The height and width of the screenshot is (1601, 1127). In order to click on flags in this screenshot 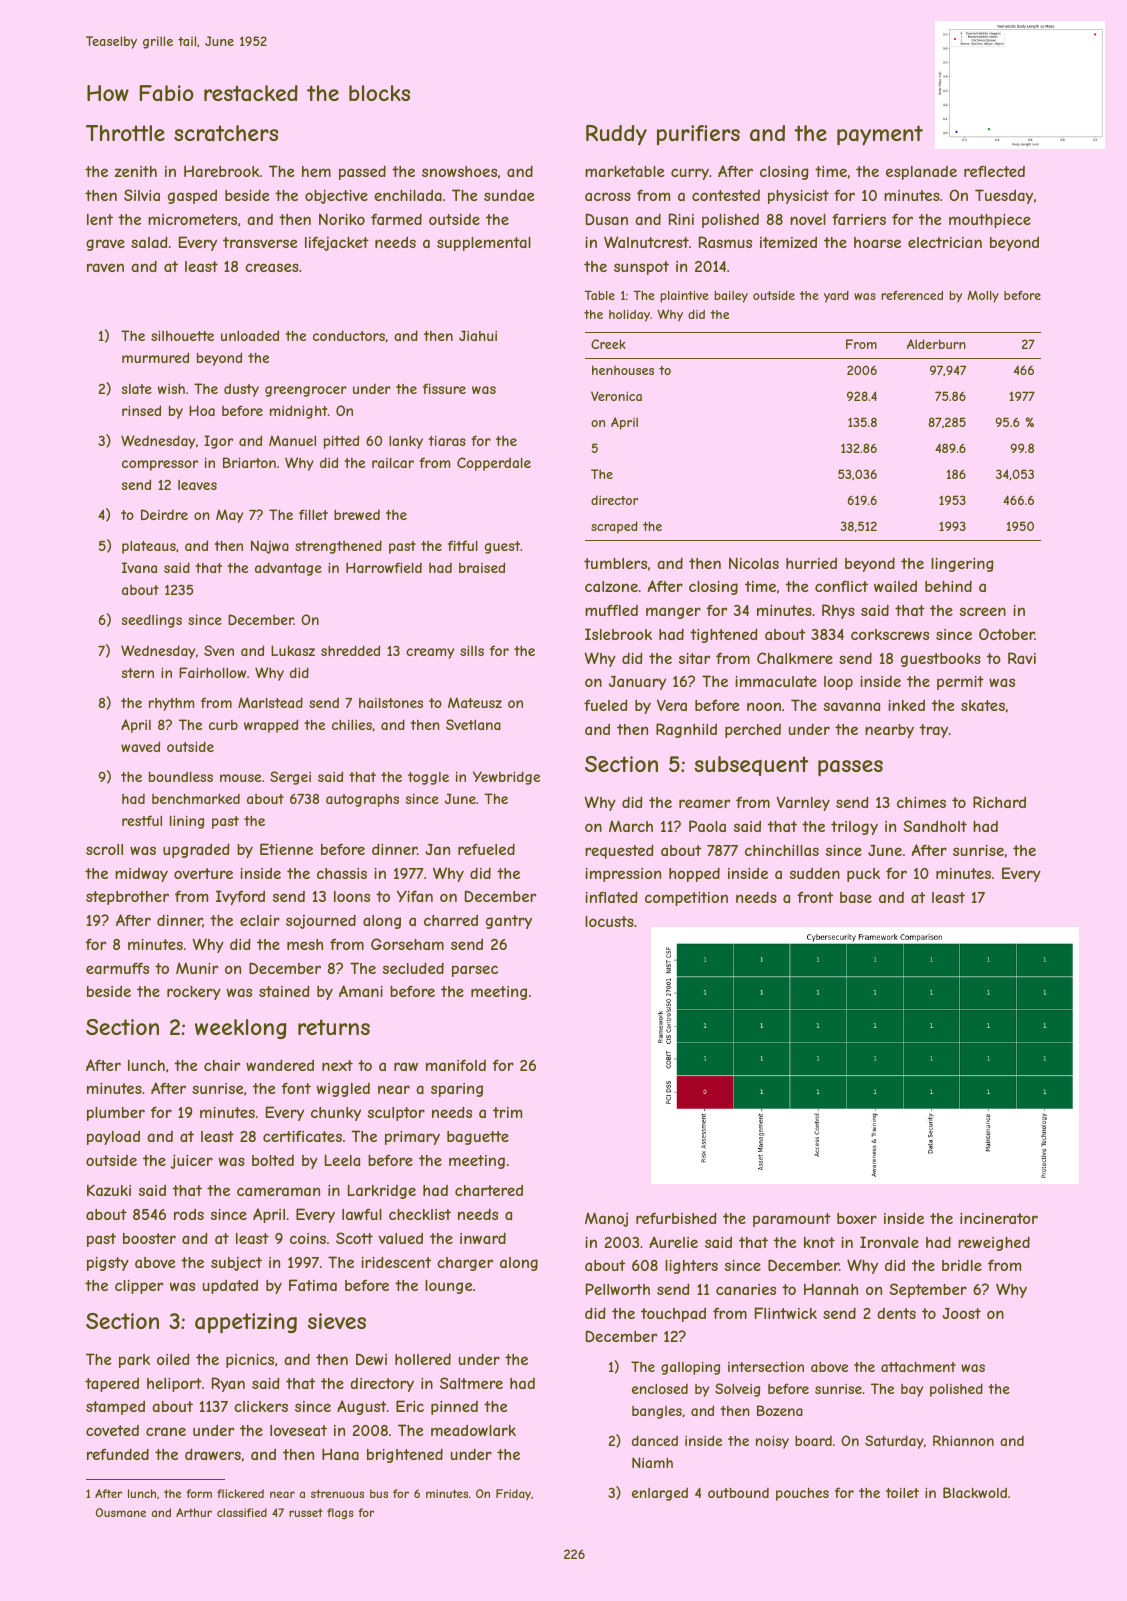, I will do `click(340, 1513)`.
